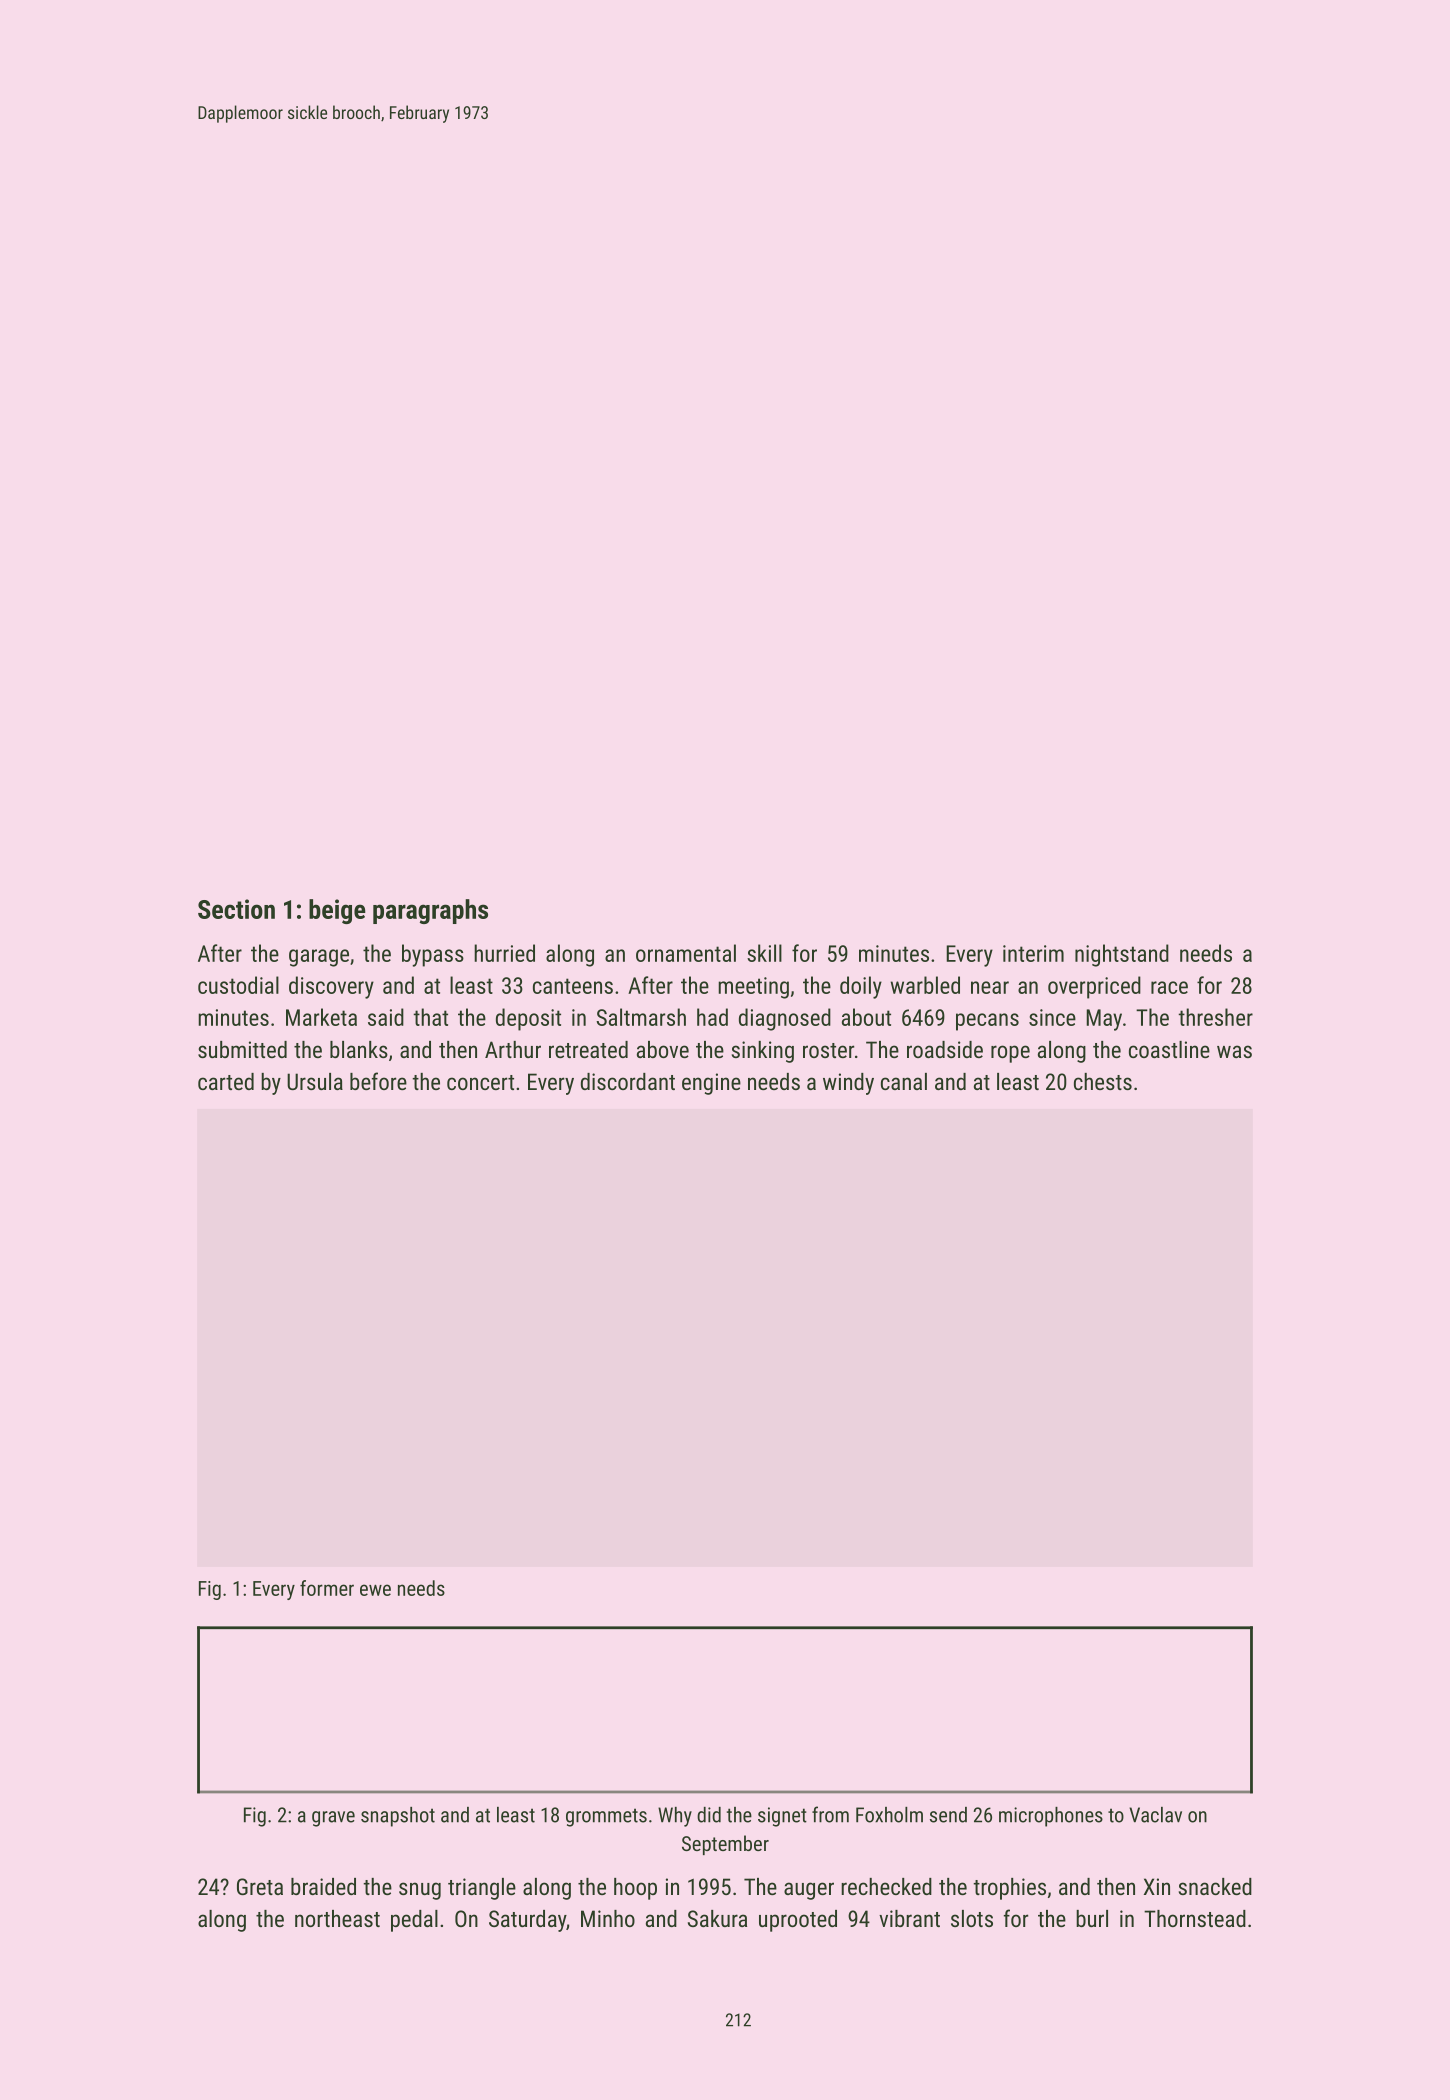  What do you see at coordinates (375, 1590) in the screenshot?
I see `ewe` at bounding box center [375, 1590].
